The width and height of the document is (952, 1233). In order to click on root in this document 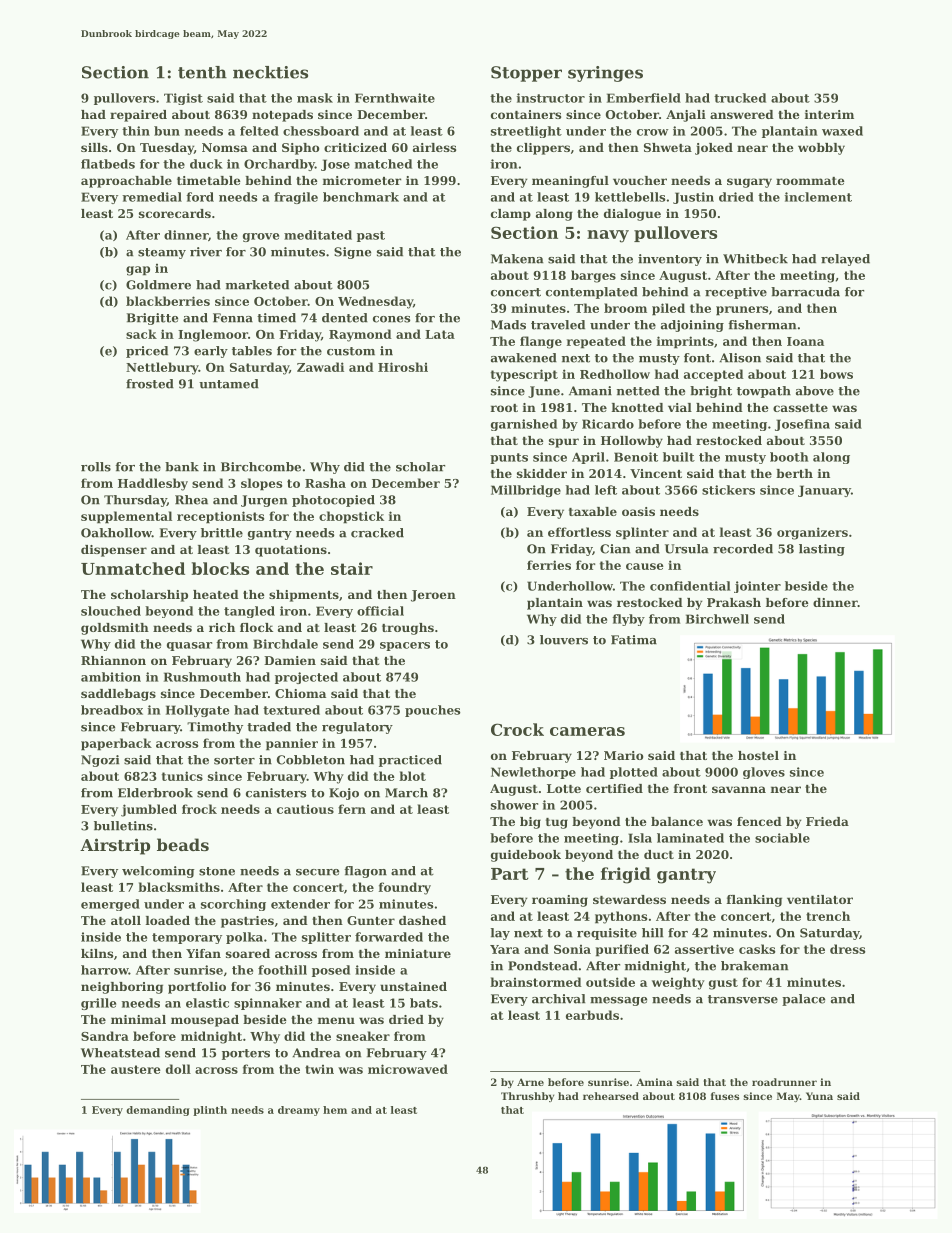, I will do `click(504, 408)`.
